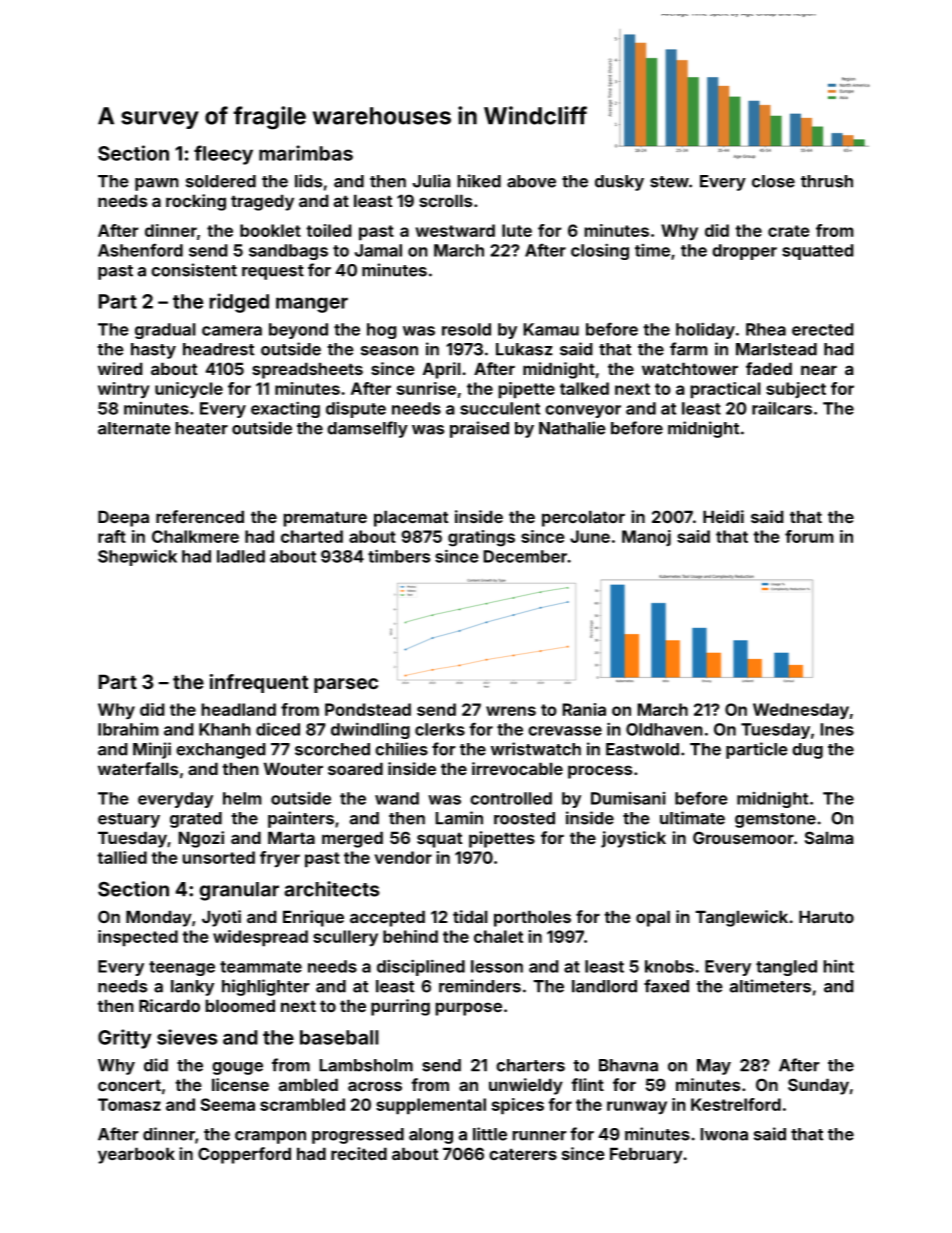 The width and height of the screenshot is (952, 1233). I want to click on erected, so click(823, 329).
